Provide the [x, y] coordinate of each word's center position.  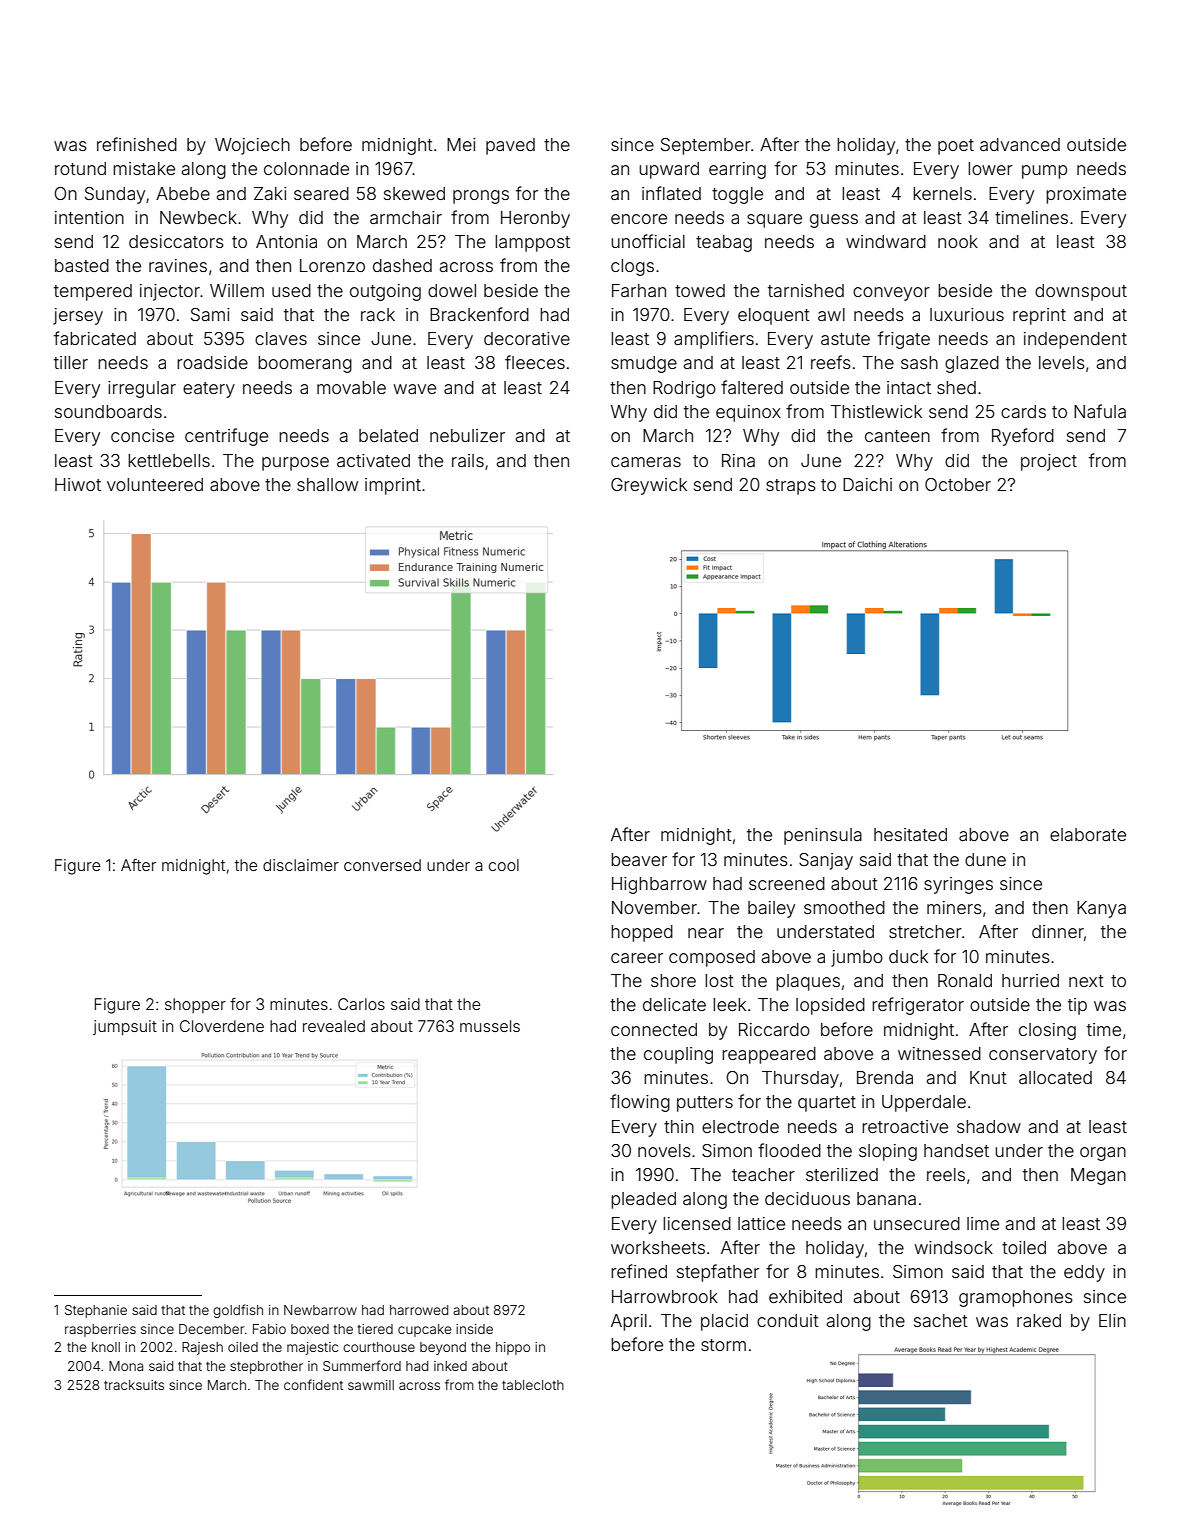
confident [313, 1384]
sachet [941, 1320]
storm [723, 1345]
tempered [93, 292]
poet [956, 147]
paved [510, 146]
